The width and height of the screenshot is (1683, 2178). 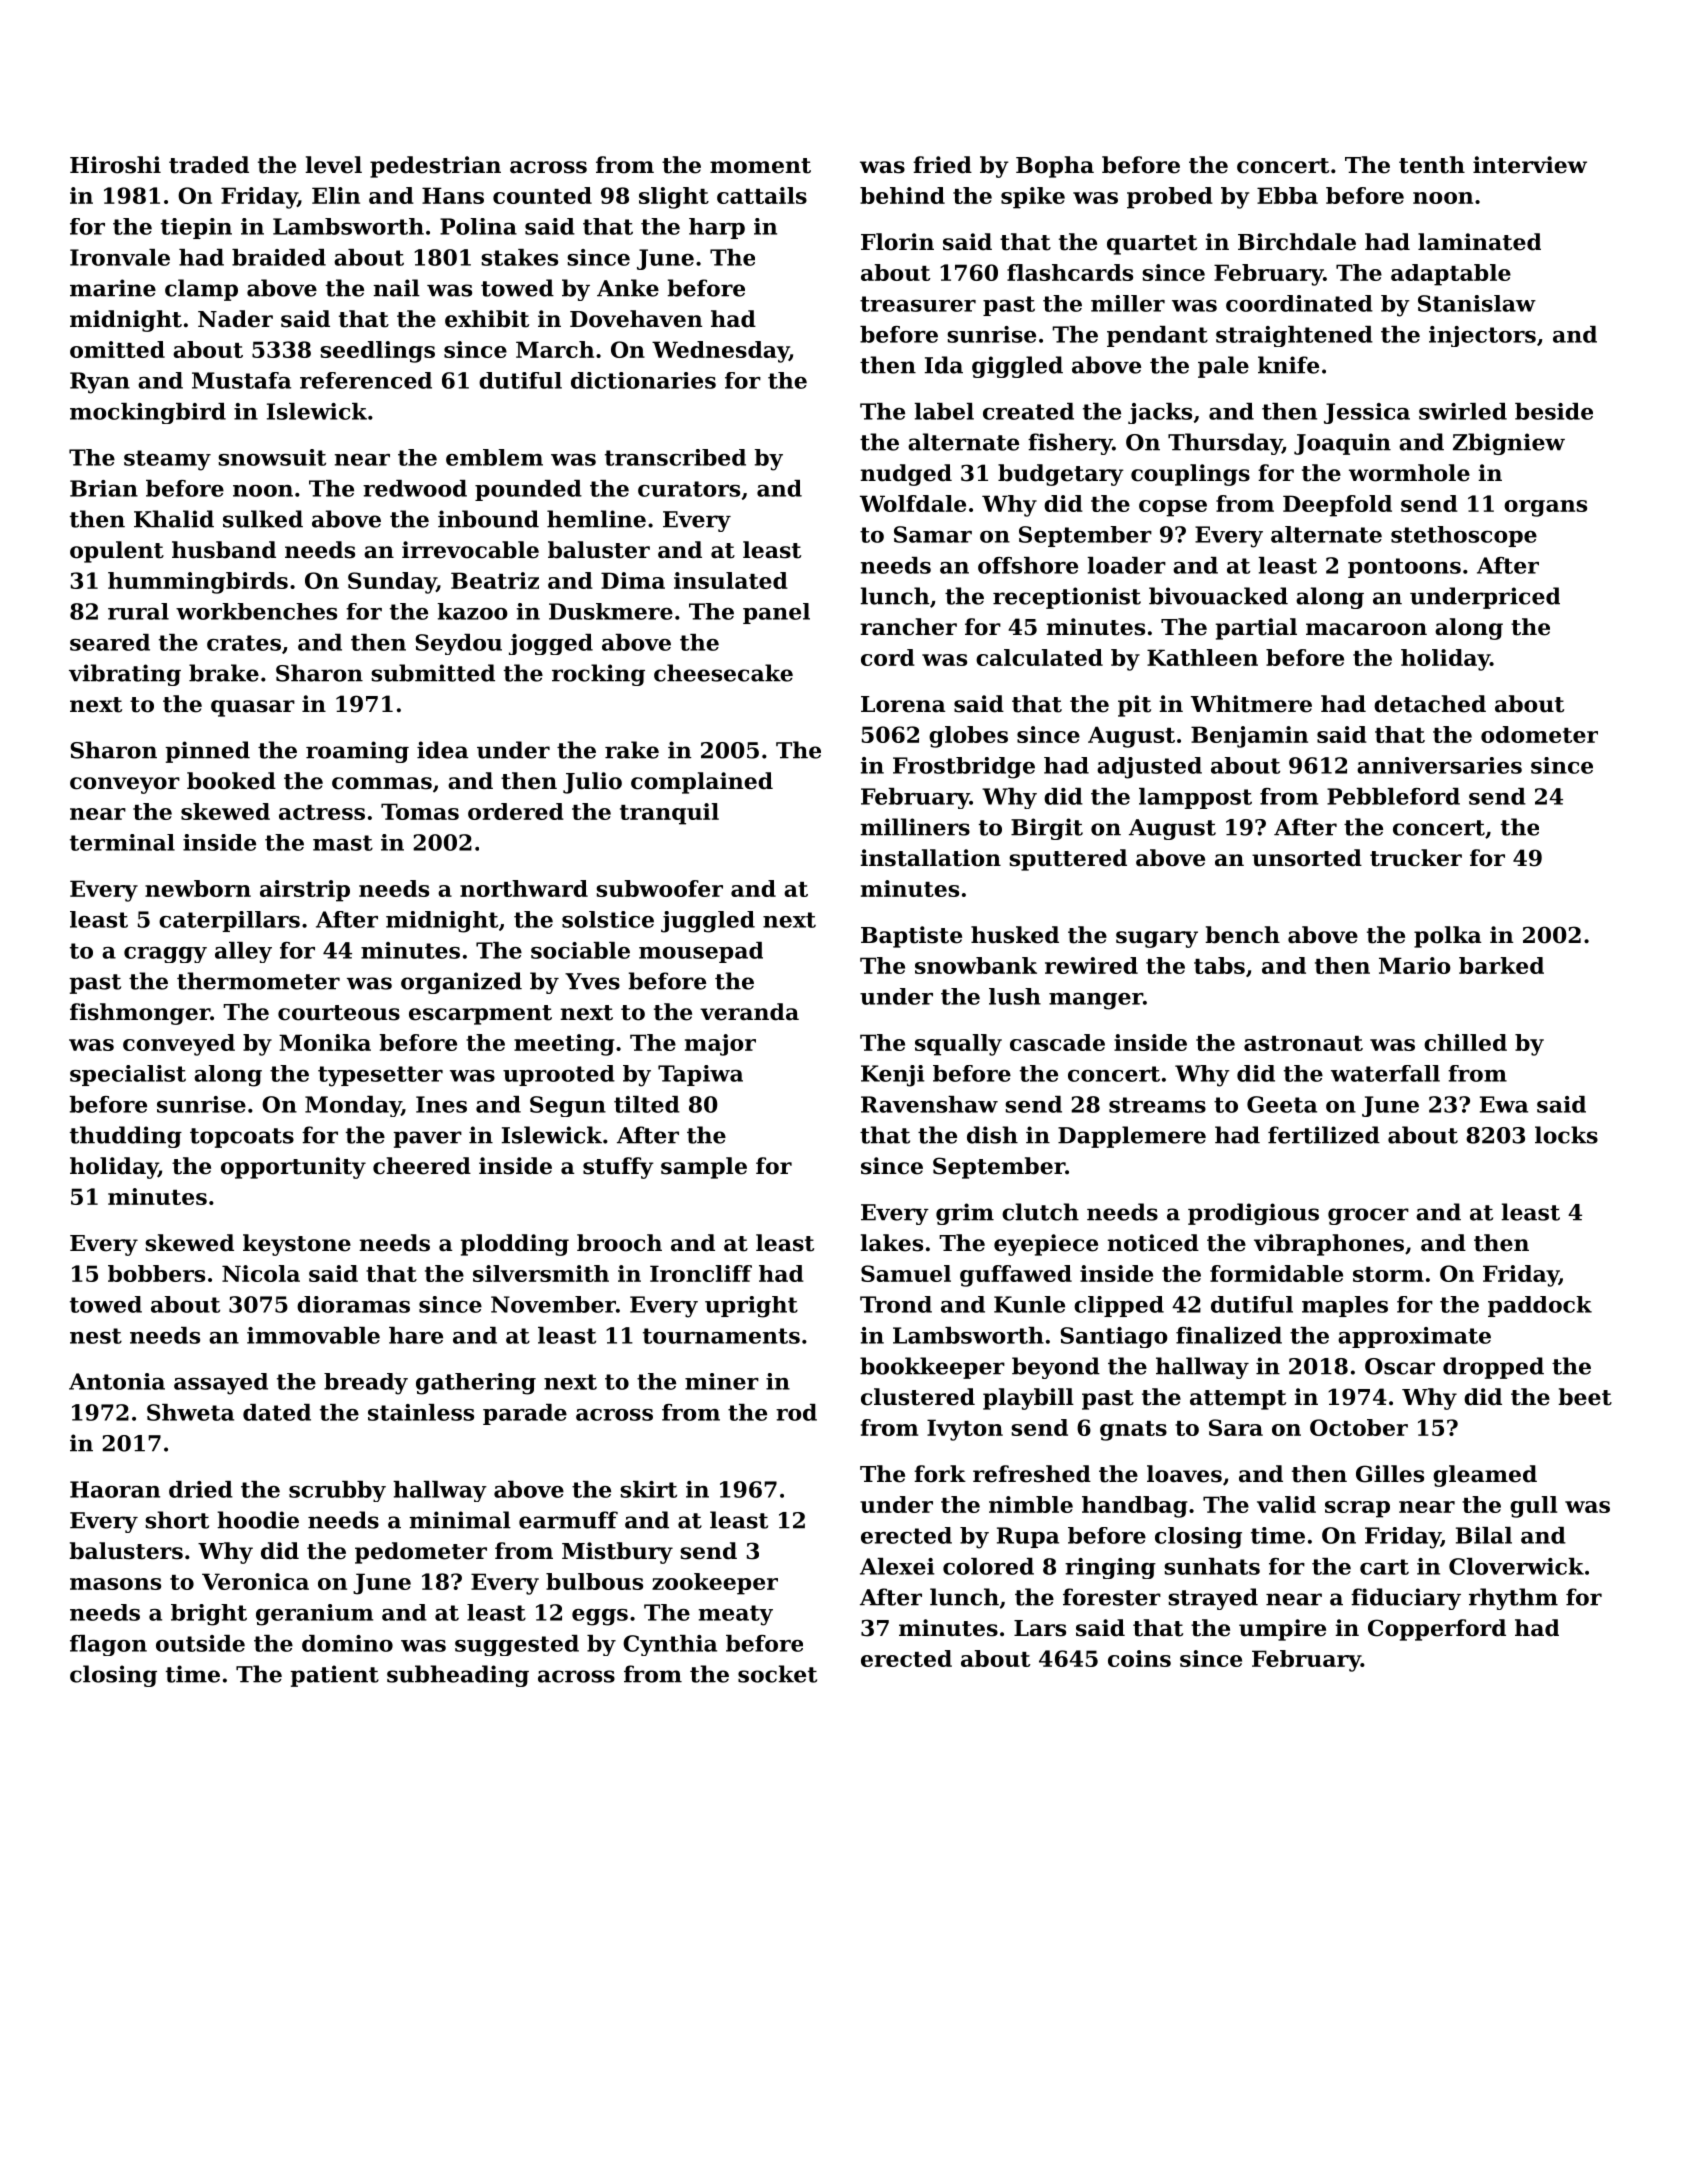 I want to click on Dapplemere, so click(x=1132, y=1137).
